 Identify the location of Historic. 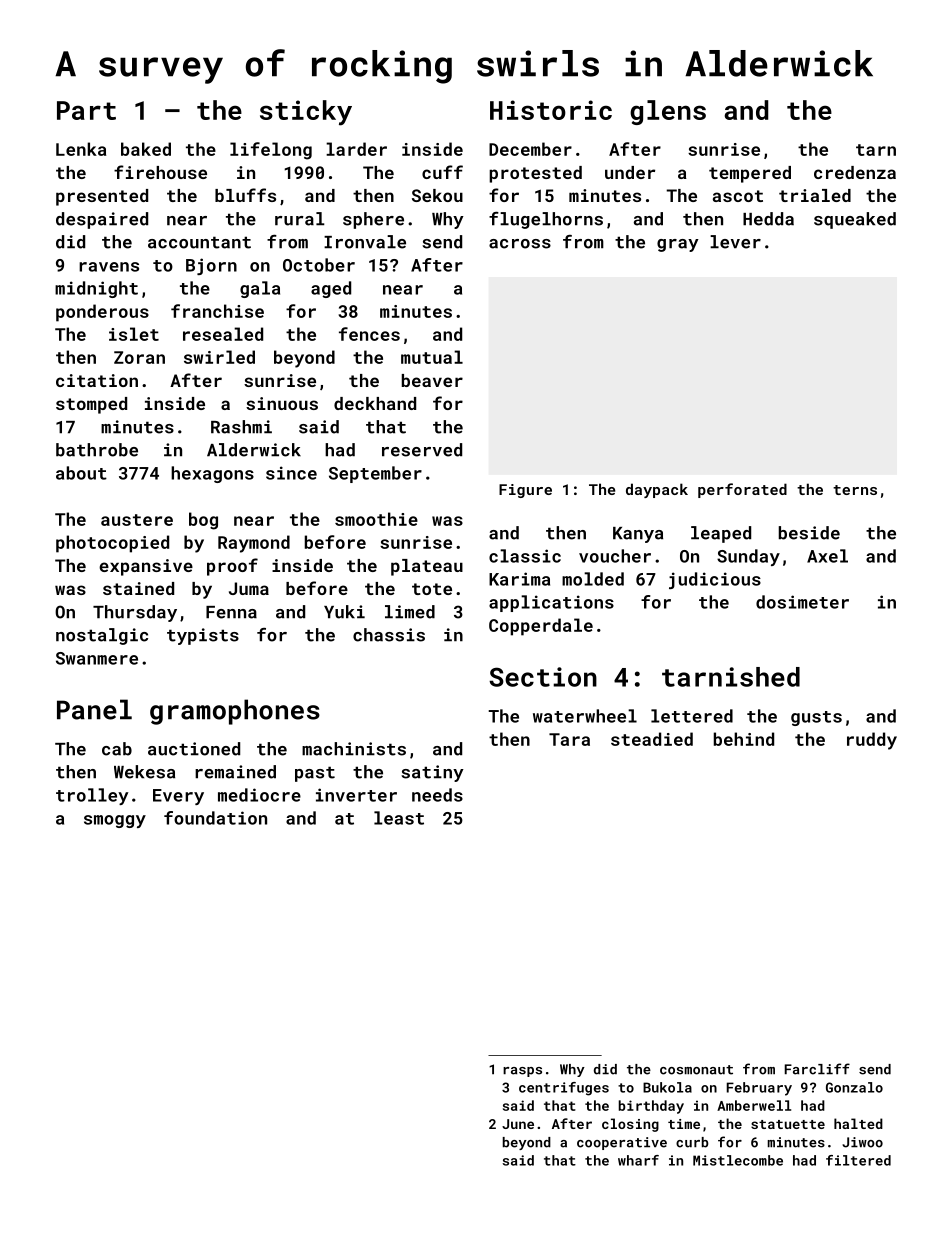
(551, 110).
